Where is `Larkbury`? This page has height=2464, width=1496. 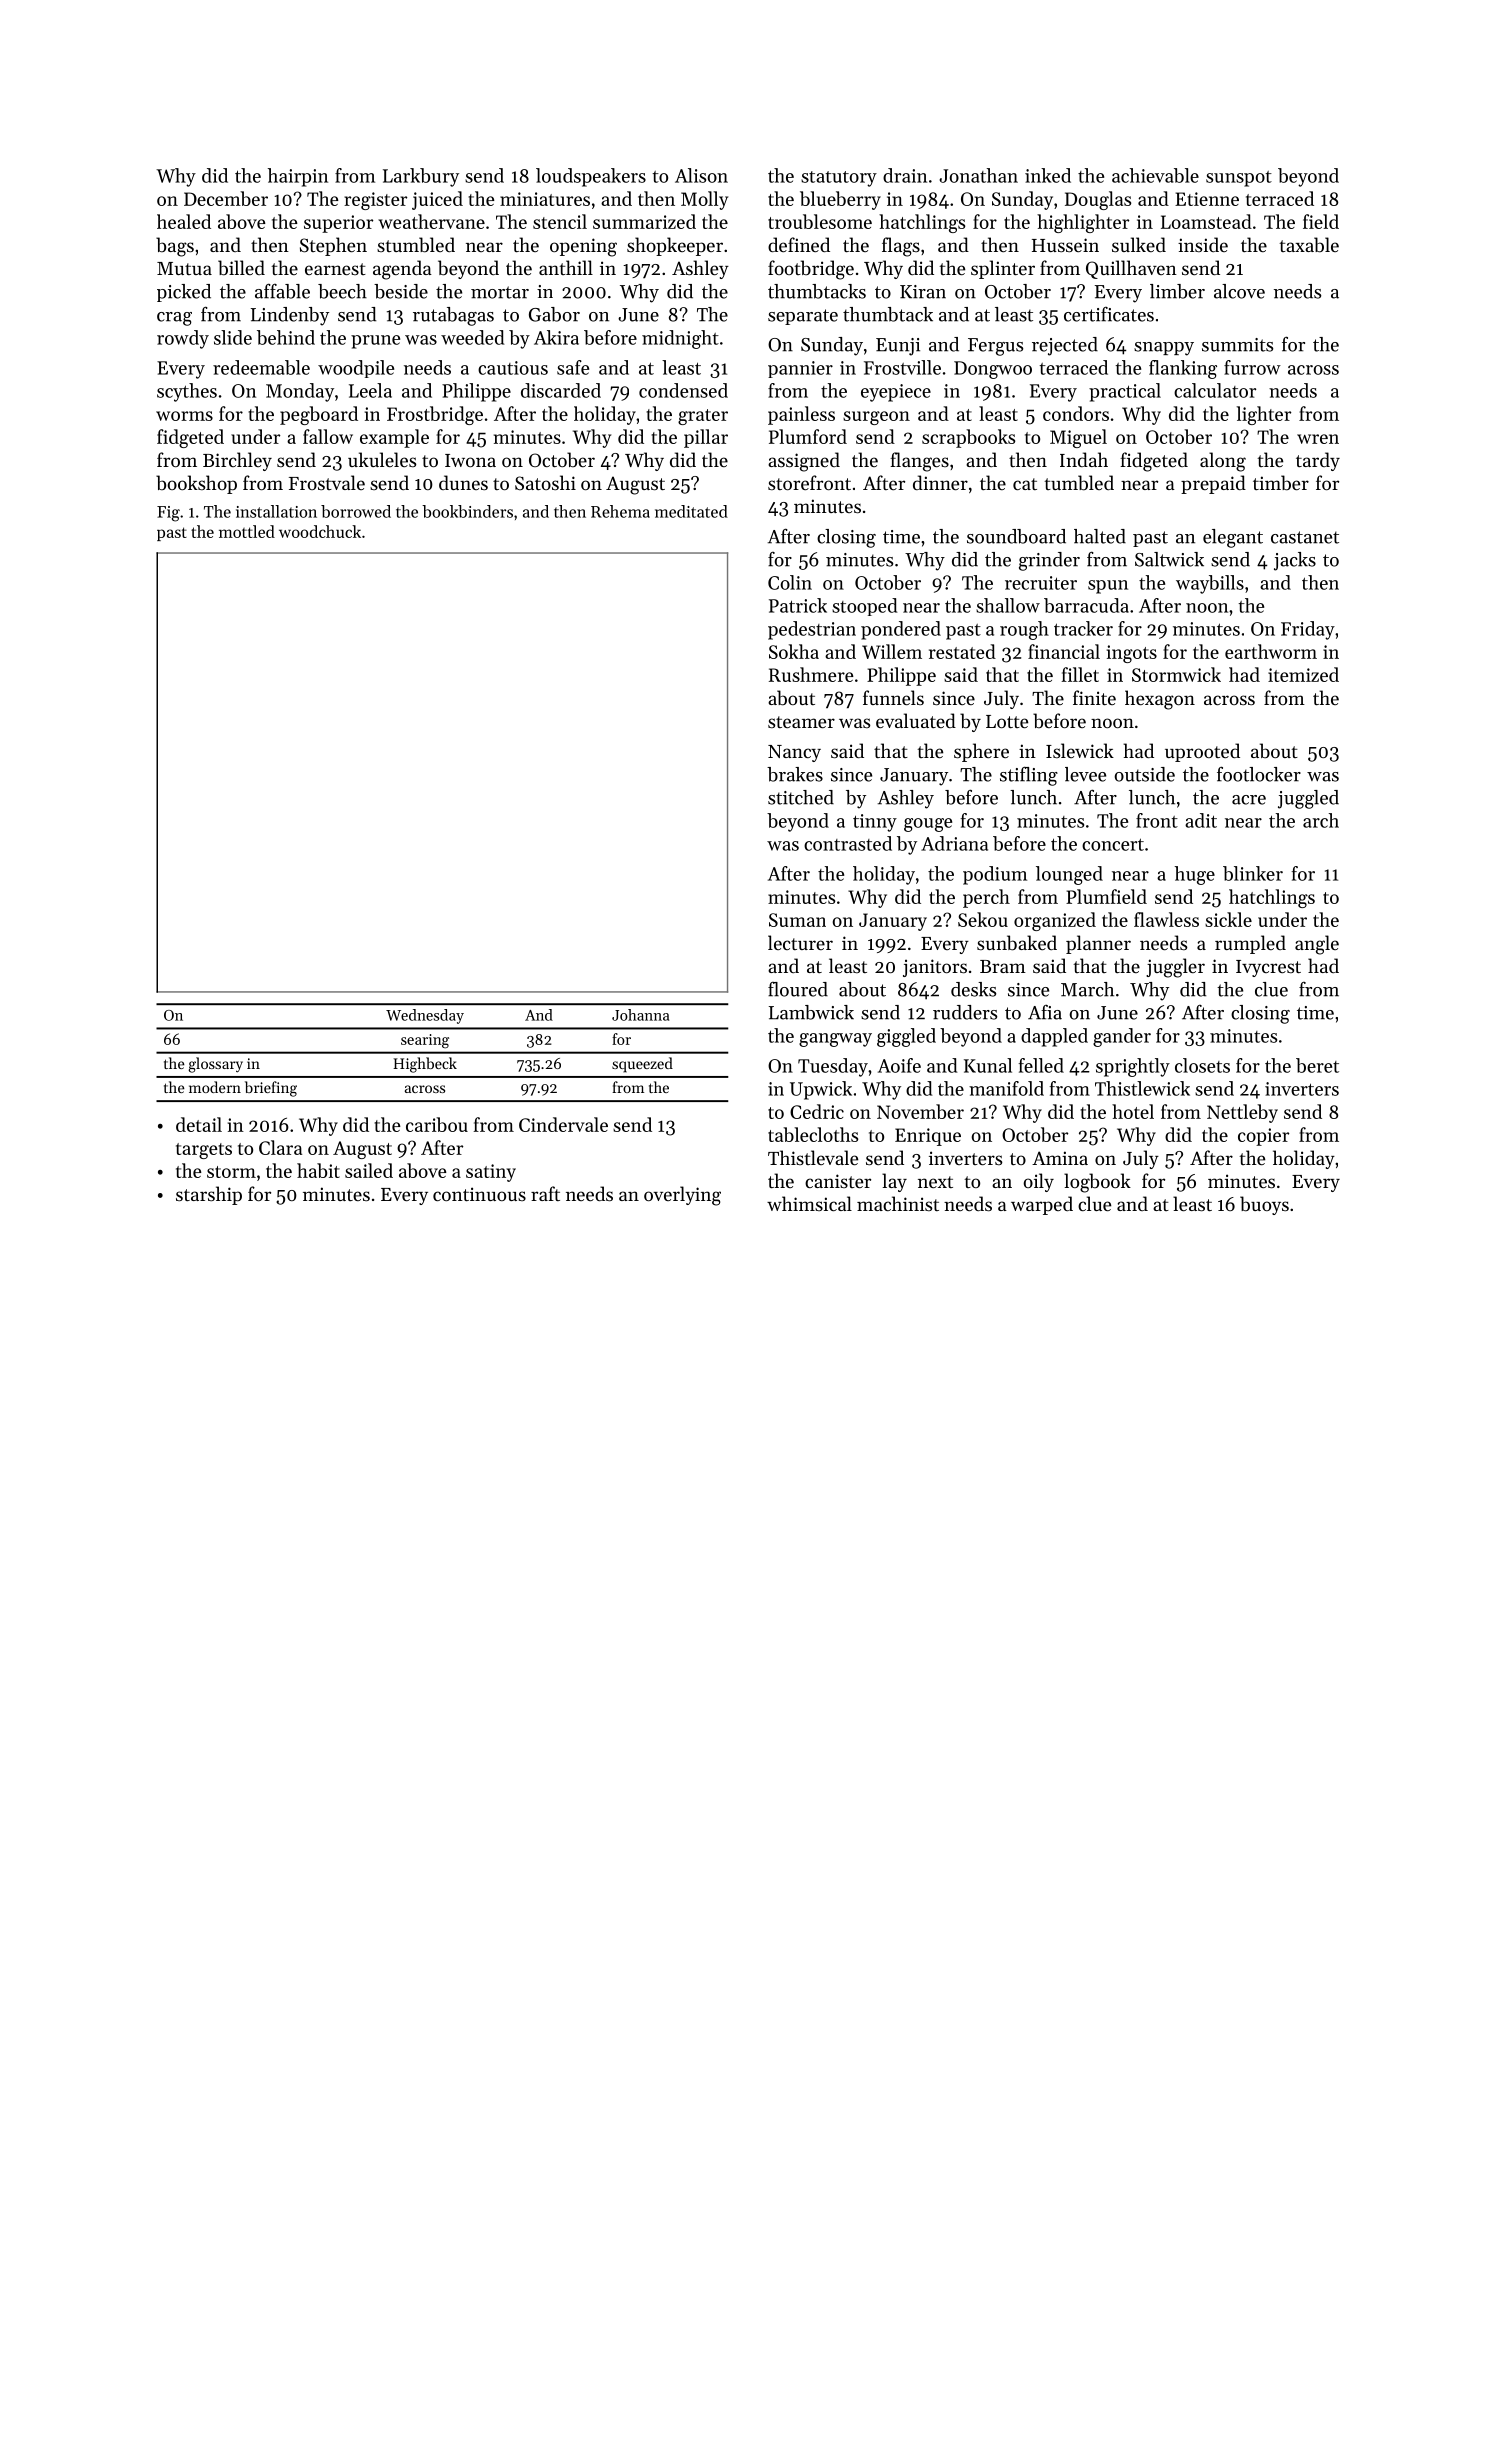 Larkbury is located at coordinates (421, 177).
